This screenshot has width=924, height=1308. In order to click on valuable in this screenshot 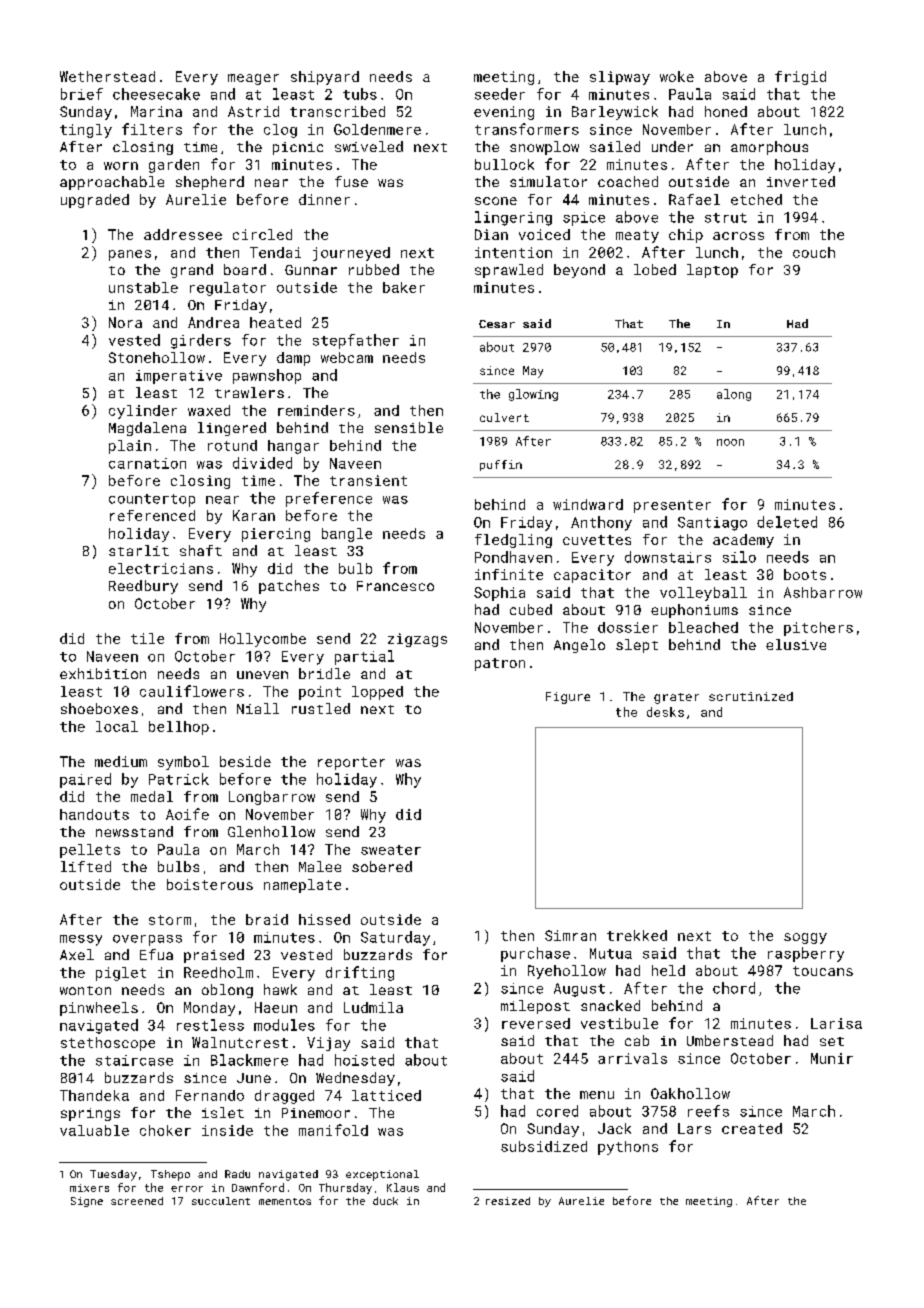, I will do `click(94, 1130)`.
